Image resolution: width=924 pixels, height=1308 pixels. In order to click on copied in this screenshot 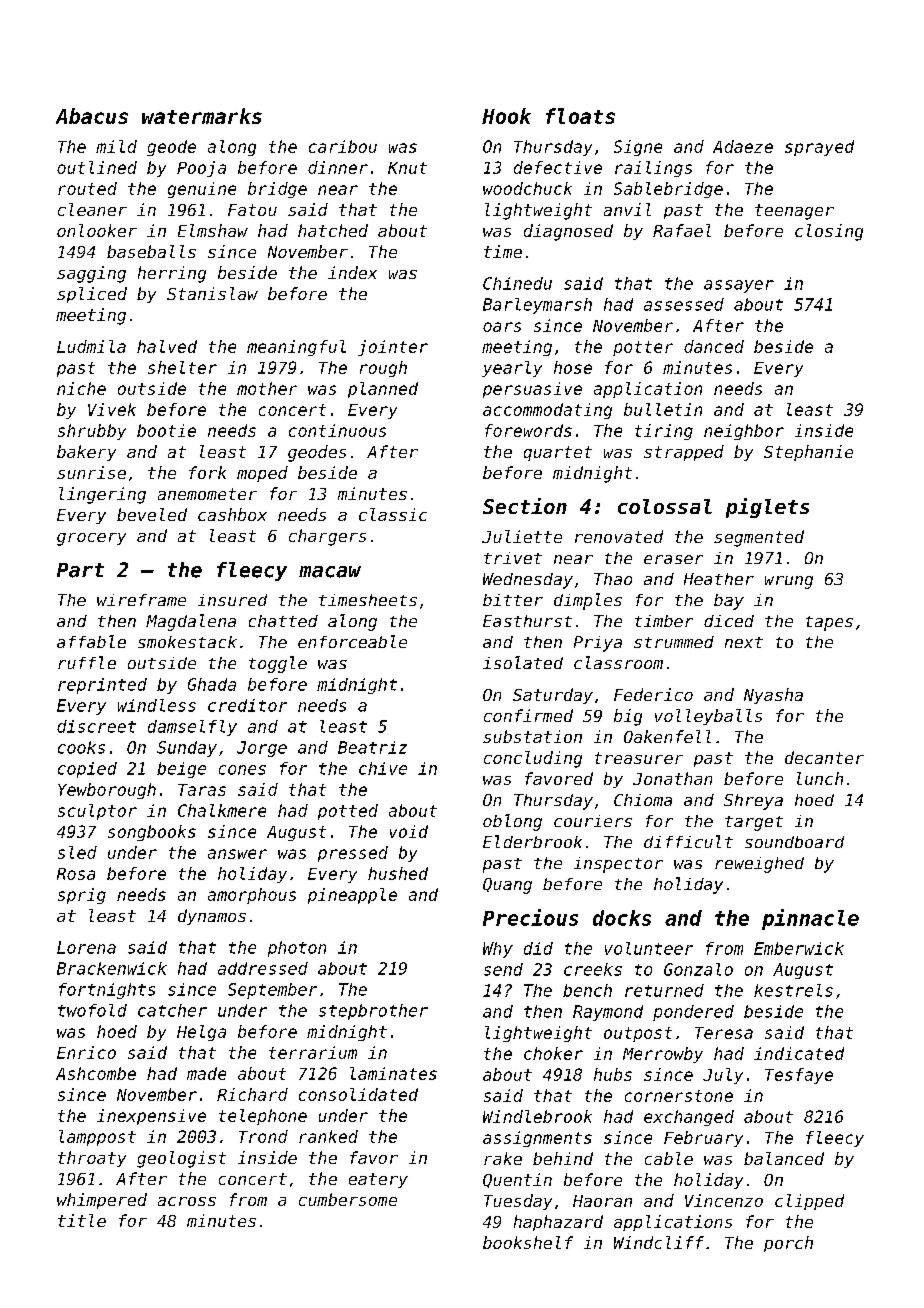, I will do `click(87, 770)`.
